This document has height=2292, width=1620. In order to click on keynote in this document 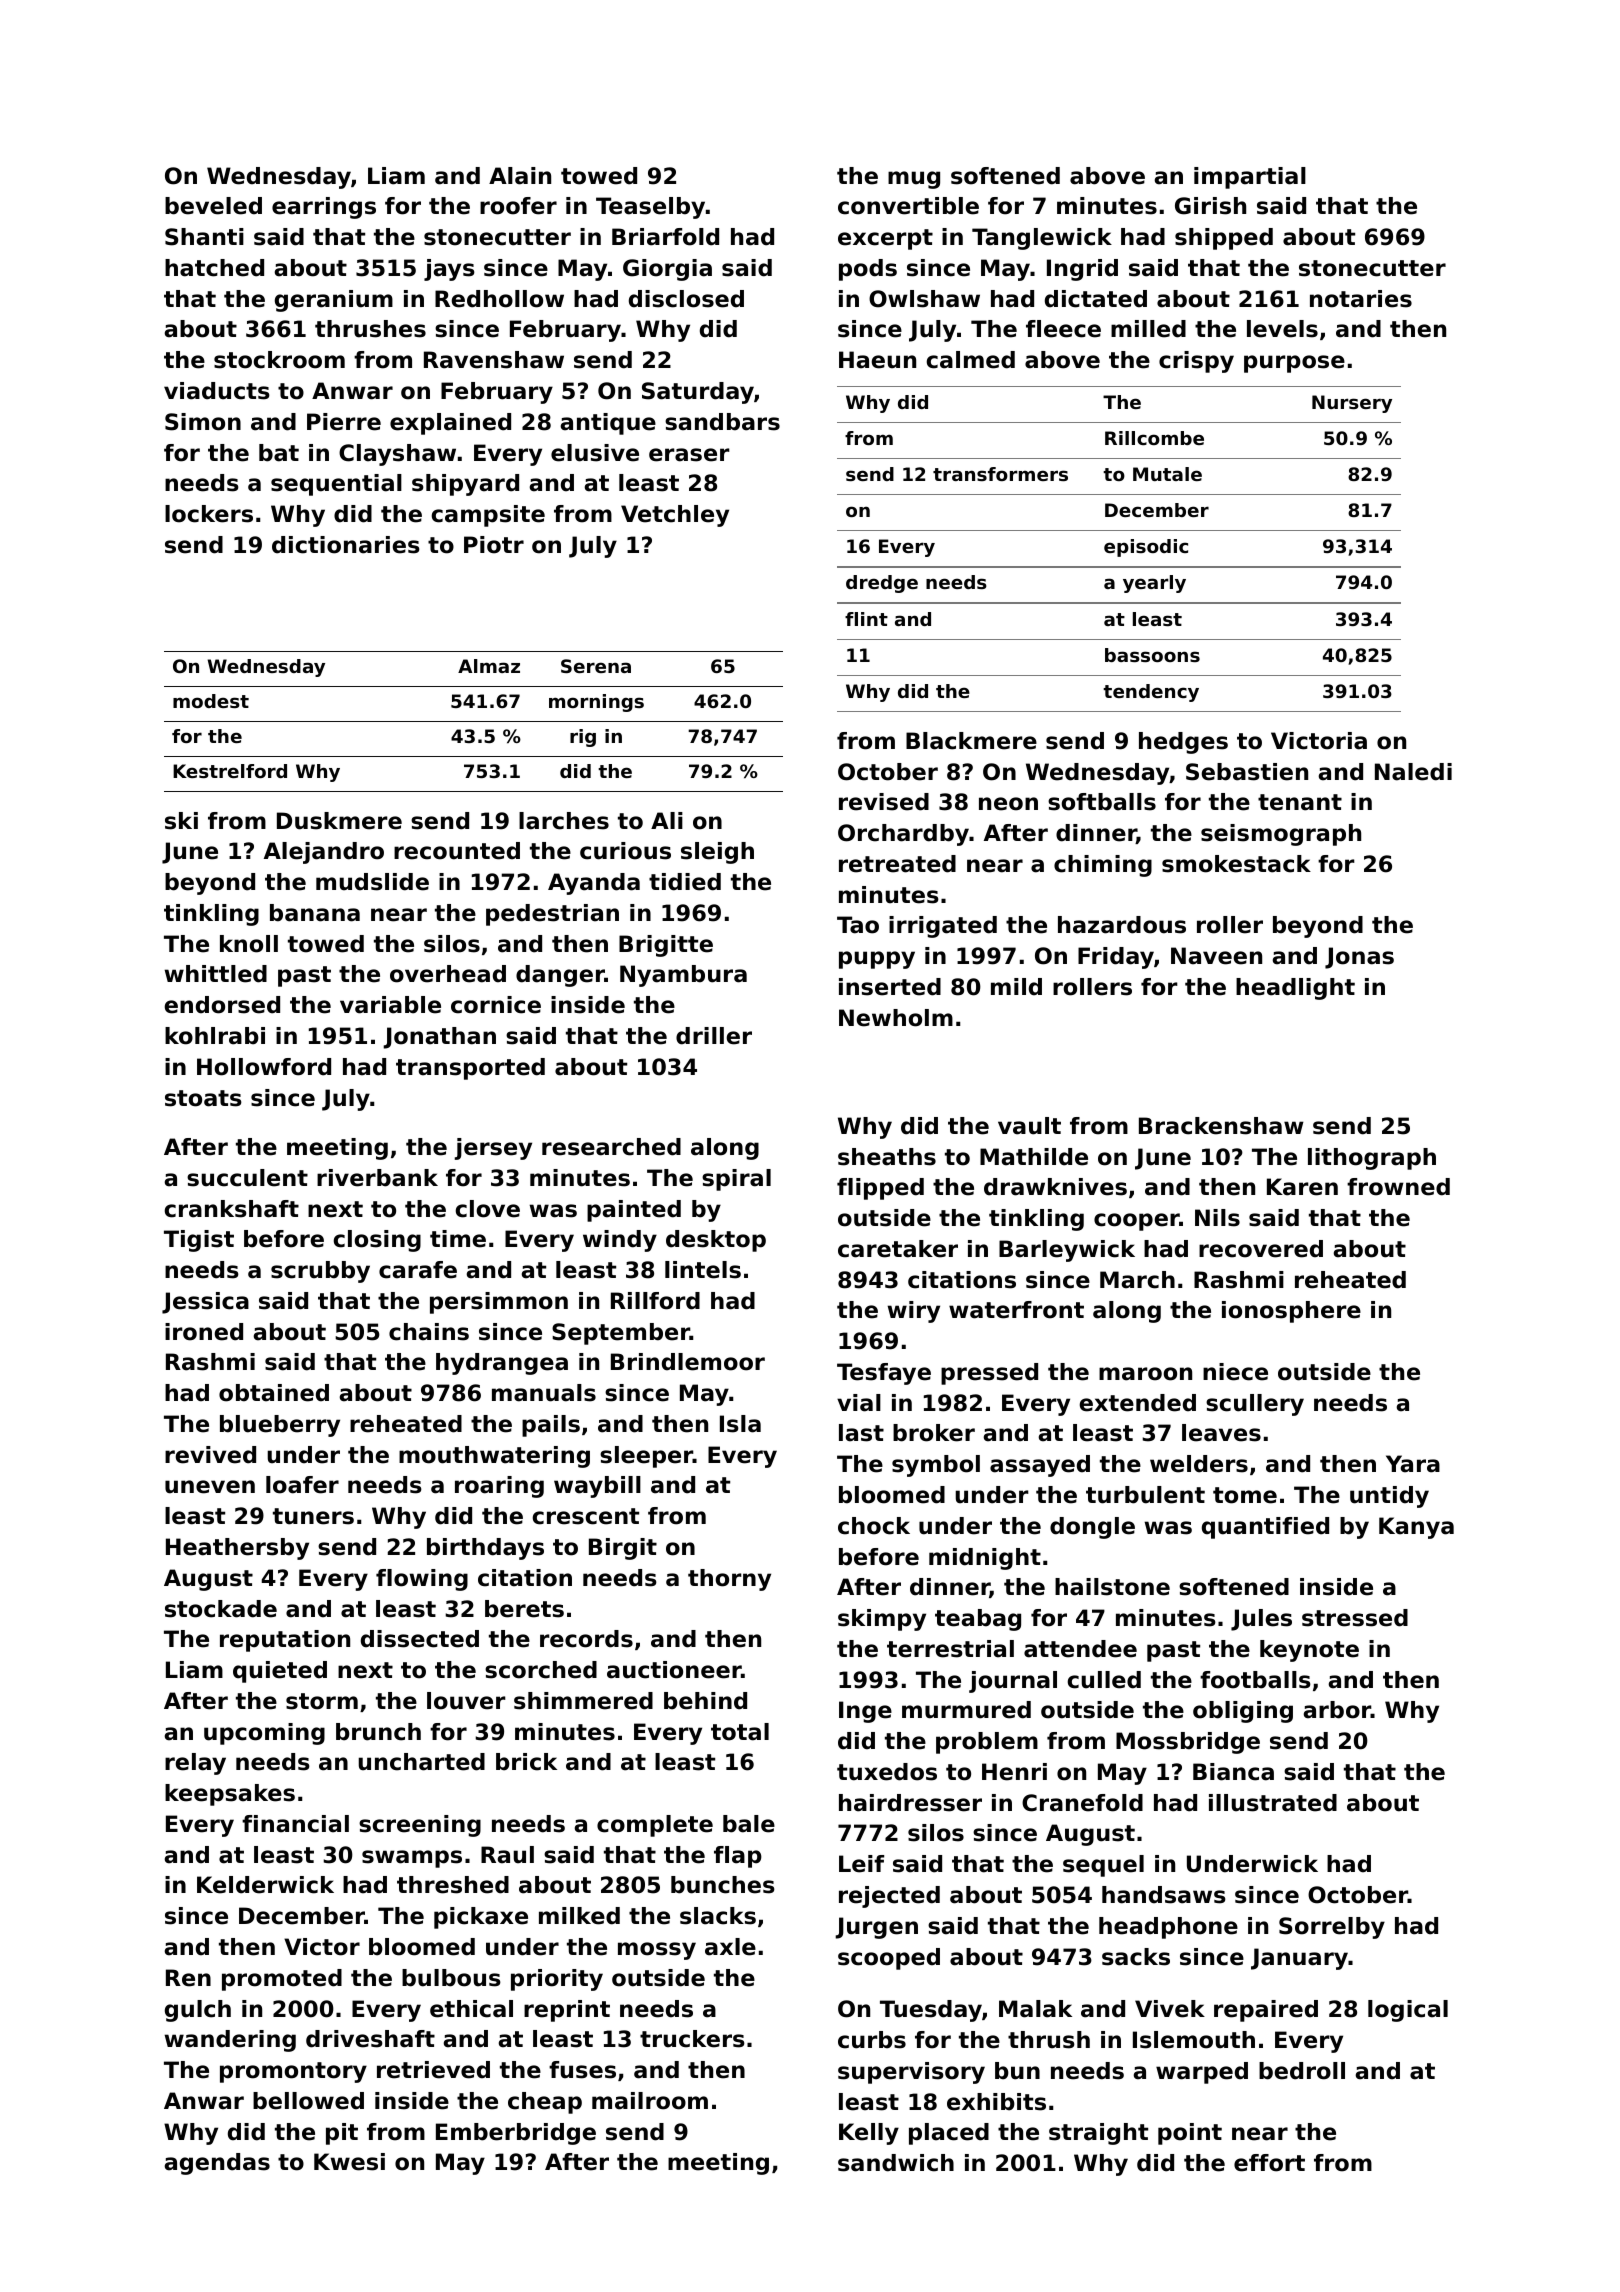, I will do `click(1309, 1651)`.
